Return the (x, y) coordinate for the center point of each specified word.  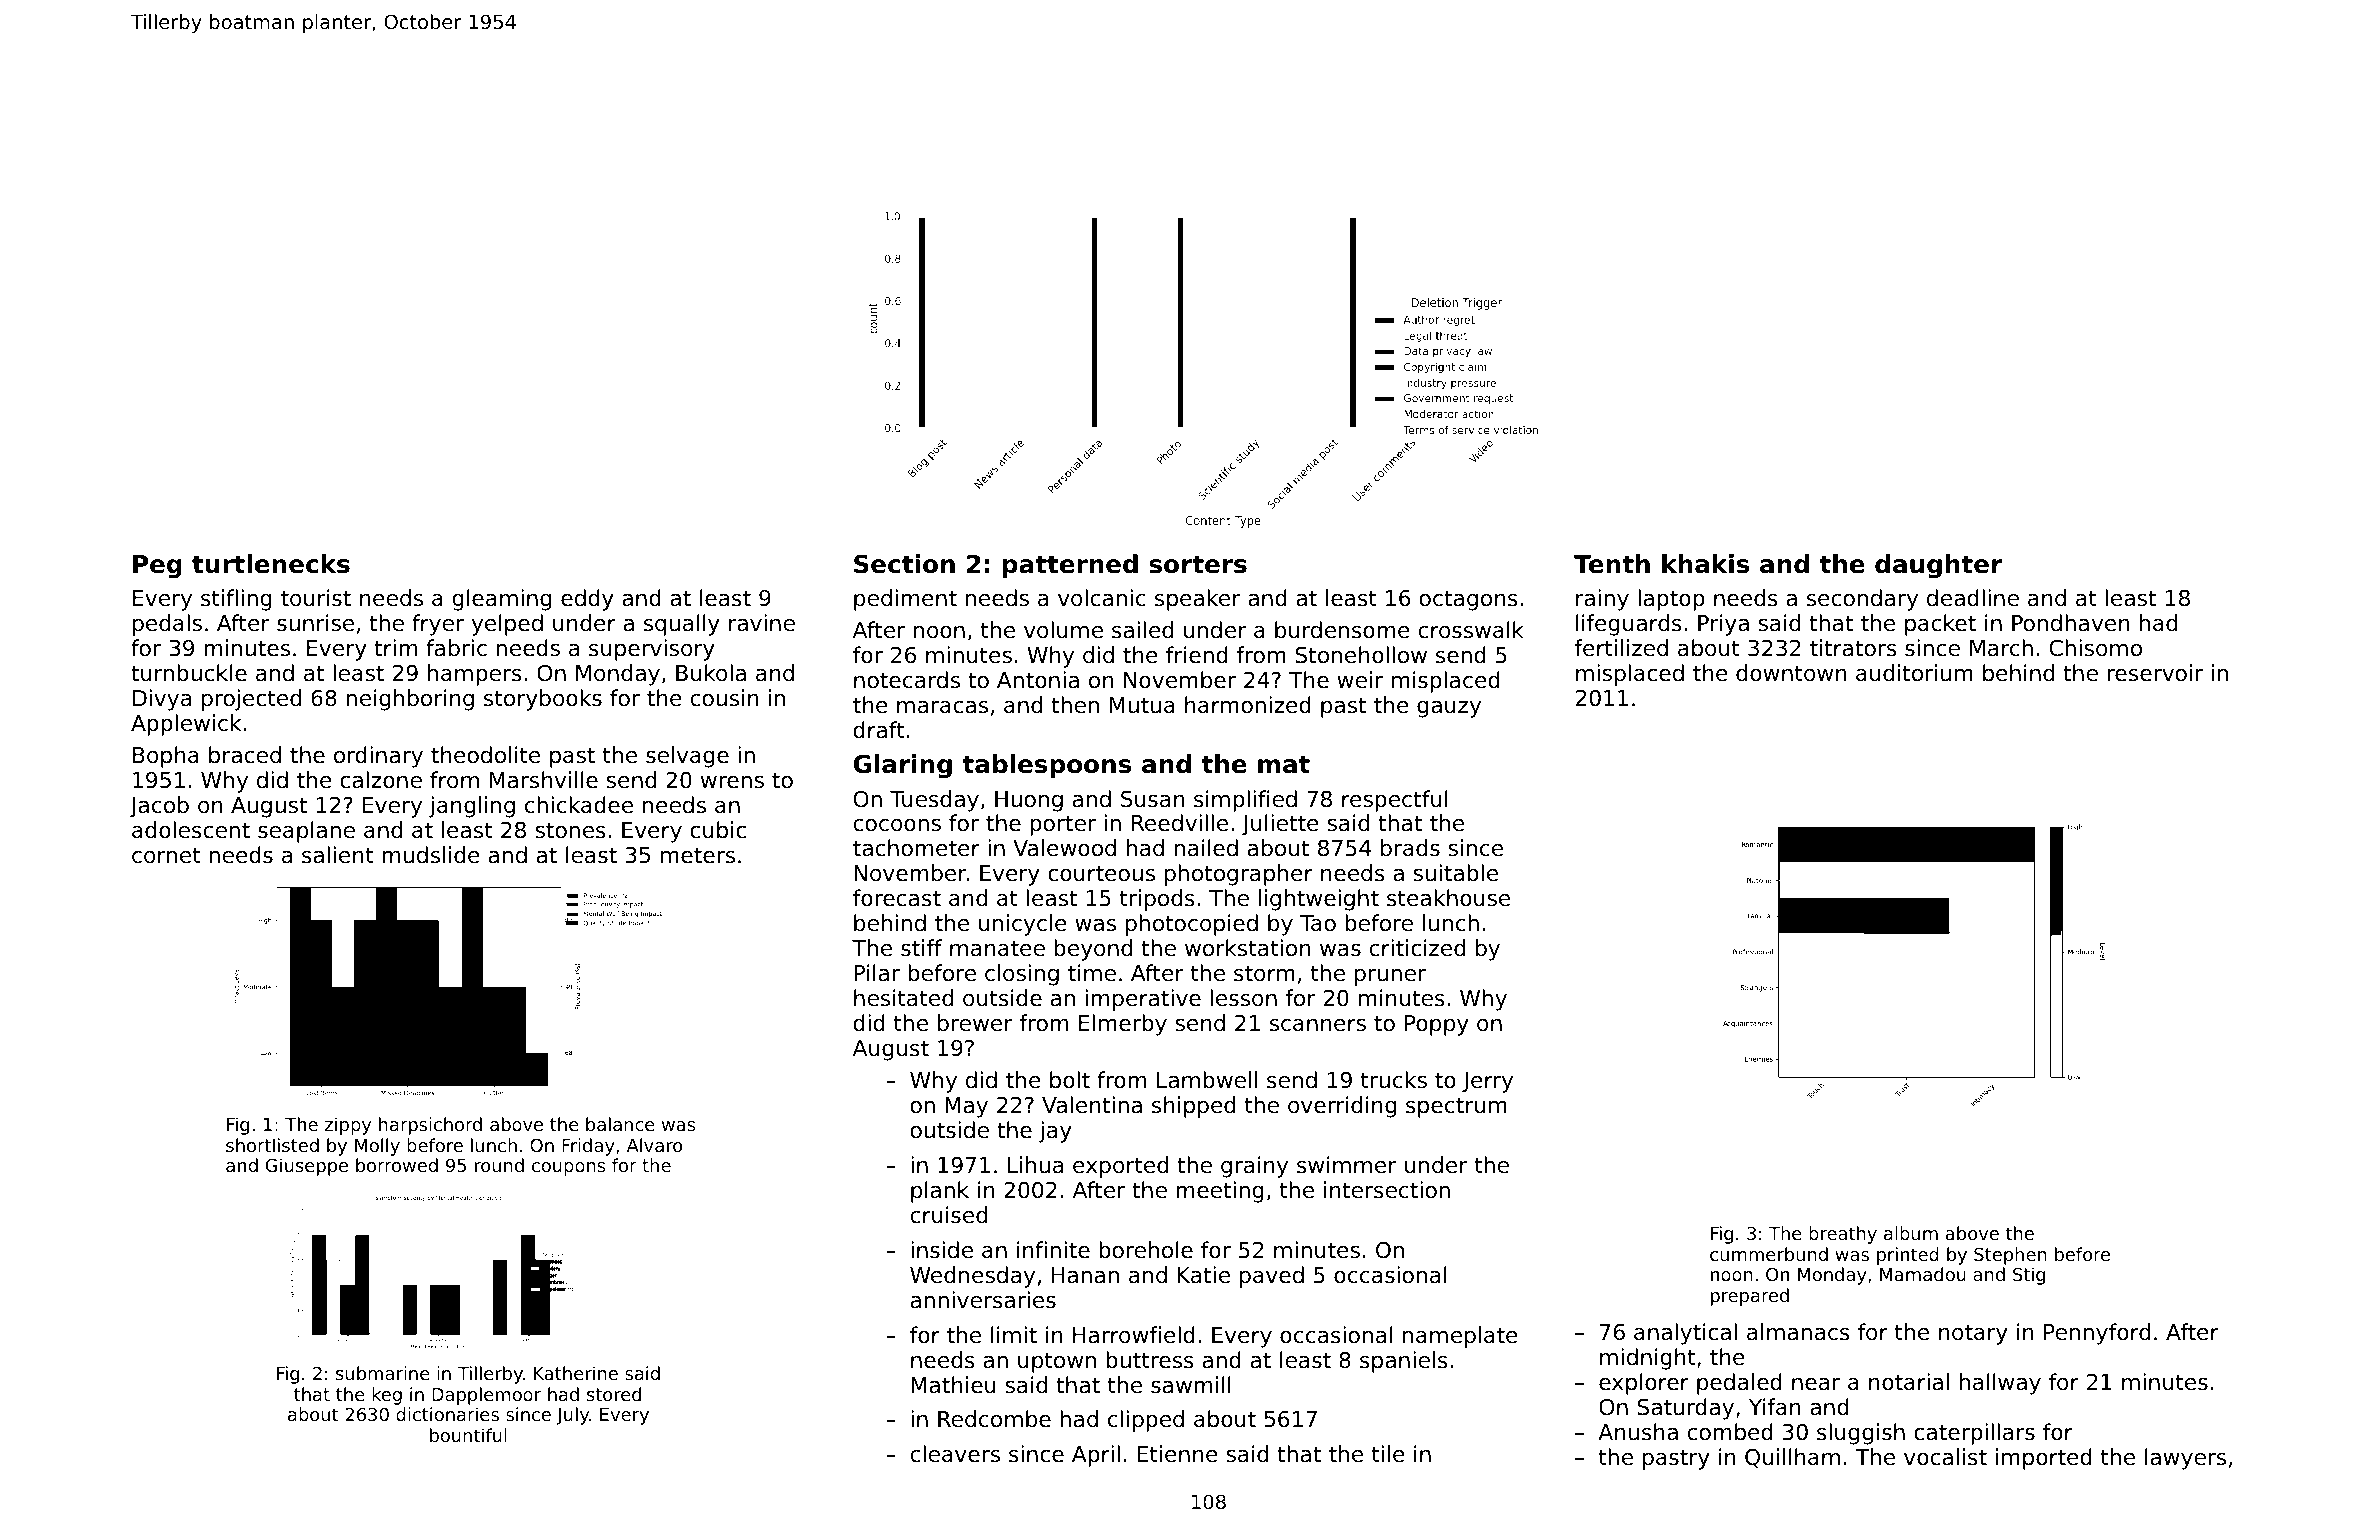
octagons (1468, 600)
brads (1410, 848)
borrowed (397, 1165)
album (1911, 1233)
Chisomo (2096, 648)
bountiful (468, 1435)
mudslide (431, 855)
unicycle (1023, 925)
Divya (162, 700)
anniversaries (983, 1300)
